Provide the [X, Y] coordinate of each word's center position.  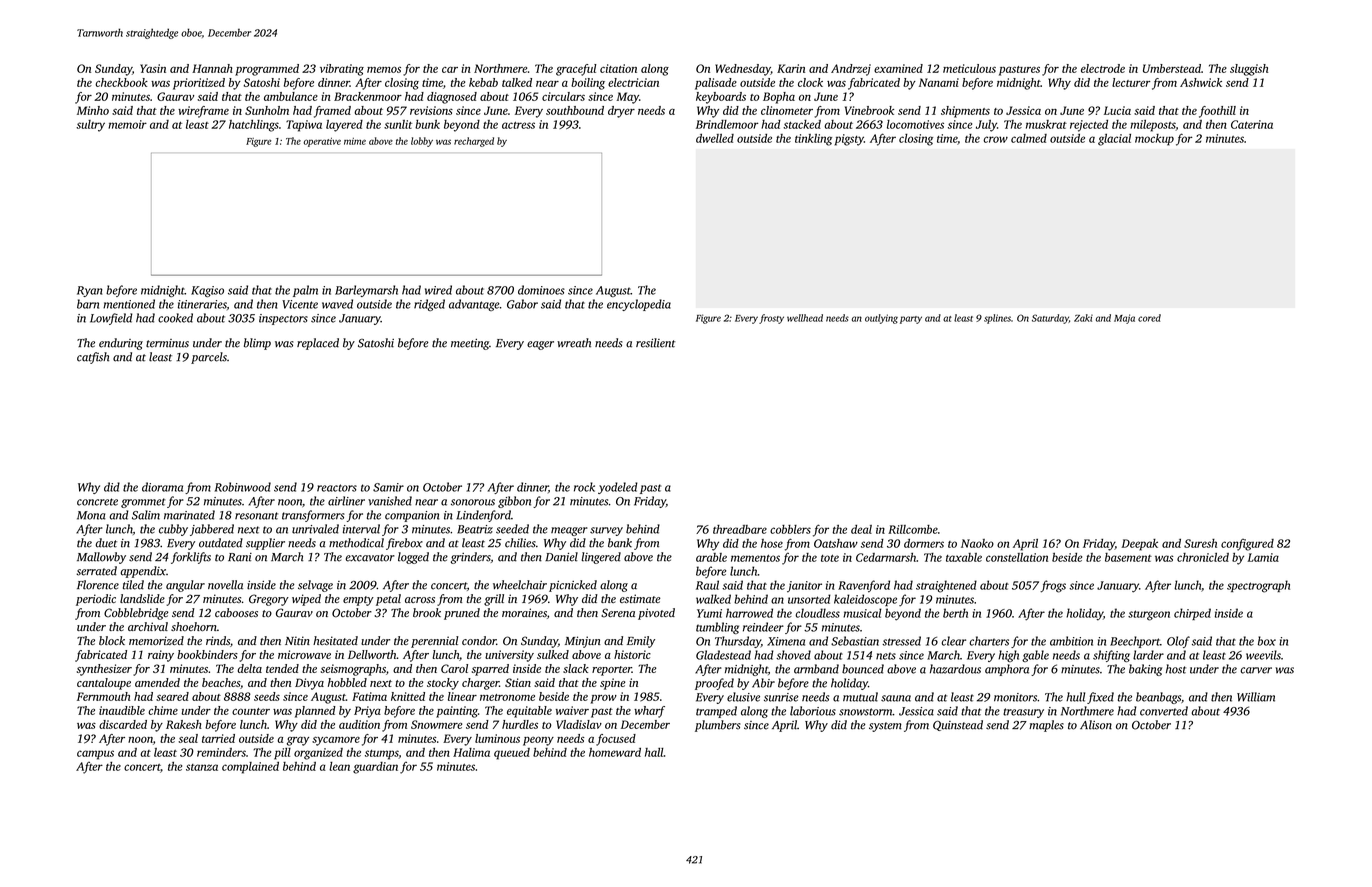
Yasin [153, 68]
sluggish [1249, 70]
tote [830, 558]
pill [282, 754]
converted [1164, 711]
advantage [474, 305]
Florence [98, 585]
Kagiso [207, 291]
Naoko [977, 543]
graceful [576, 70]
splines [997, 319]
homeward [615, 752]
